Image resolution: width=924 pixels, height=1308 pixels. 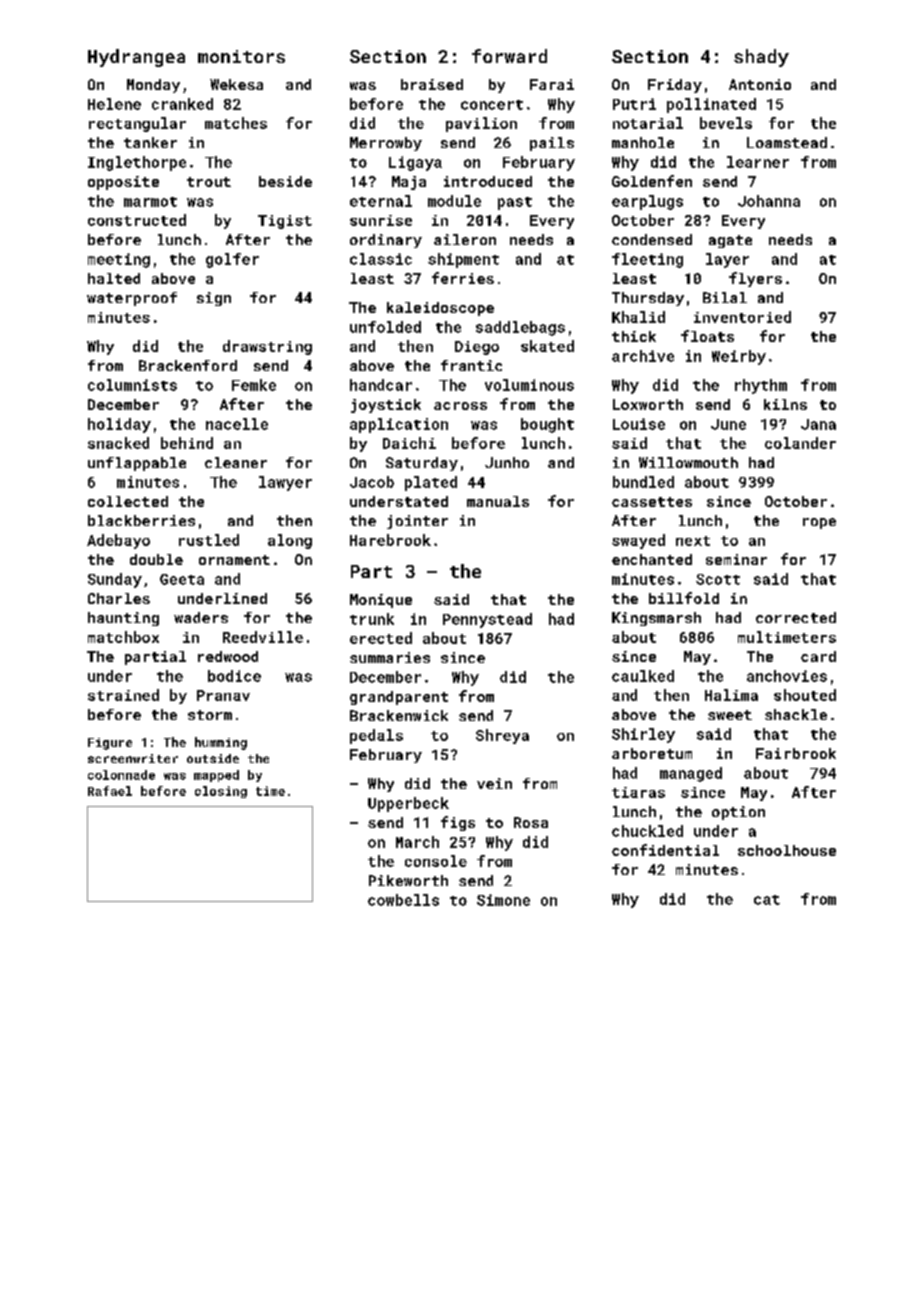 I want to click on Wekesa, so click(x=236, y=84).
